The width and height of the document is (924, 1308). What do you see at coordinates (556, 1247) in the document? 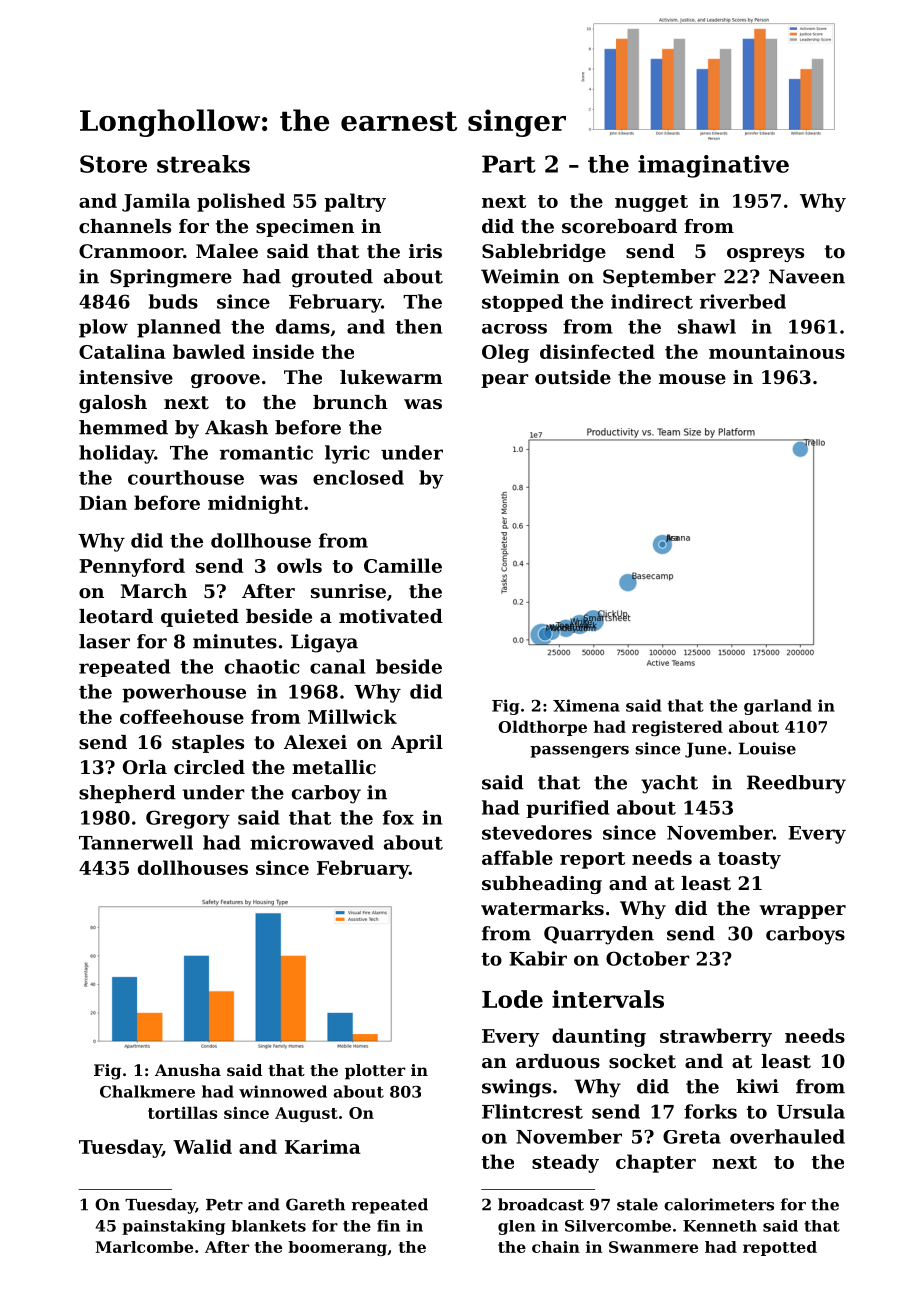
I see `chain` at bounding box center [556, 1247].
